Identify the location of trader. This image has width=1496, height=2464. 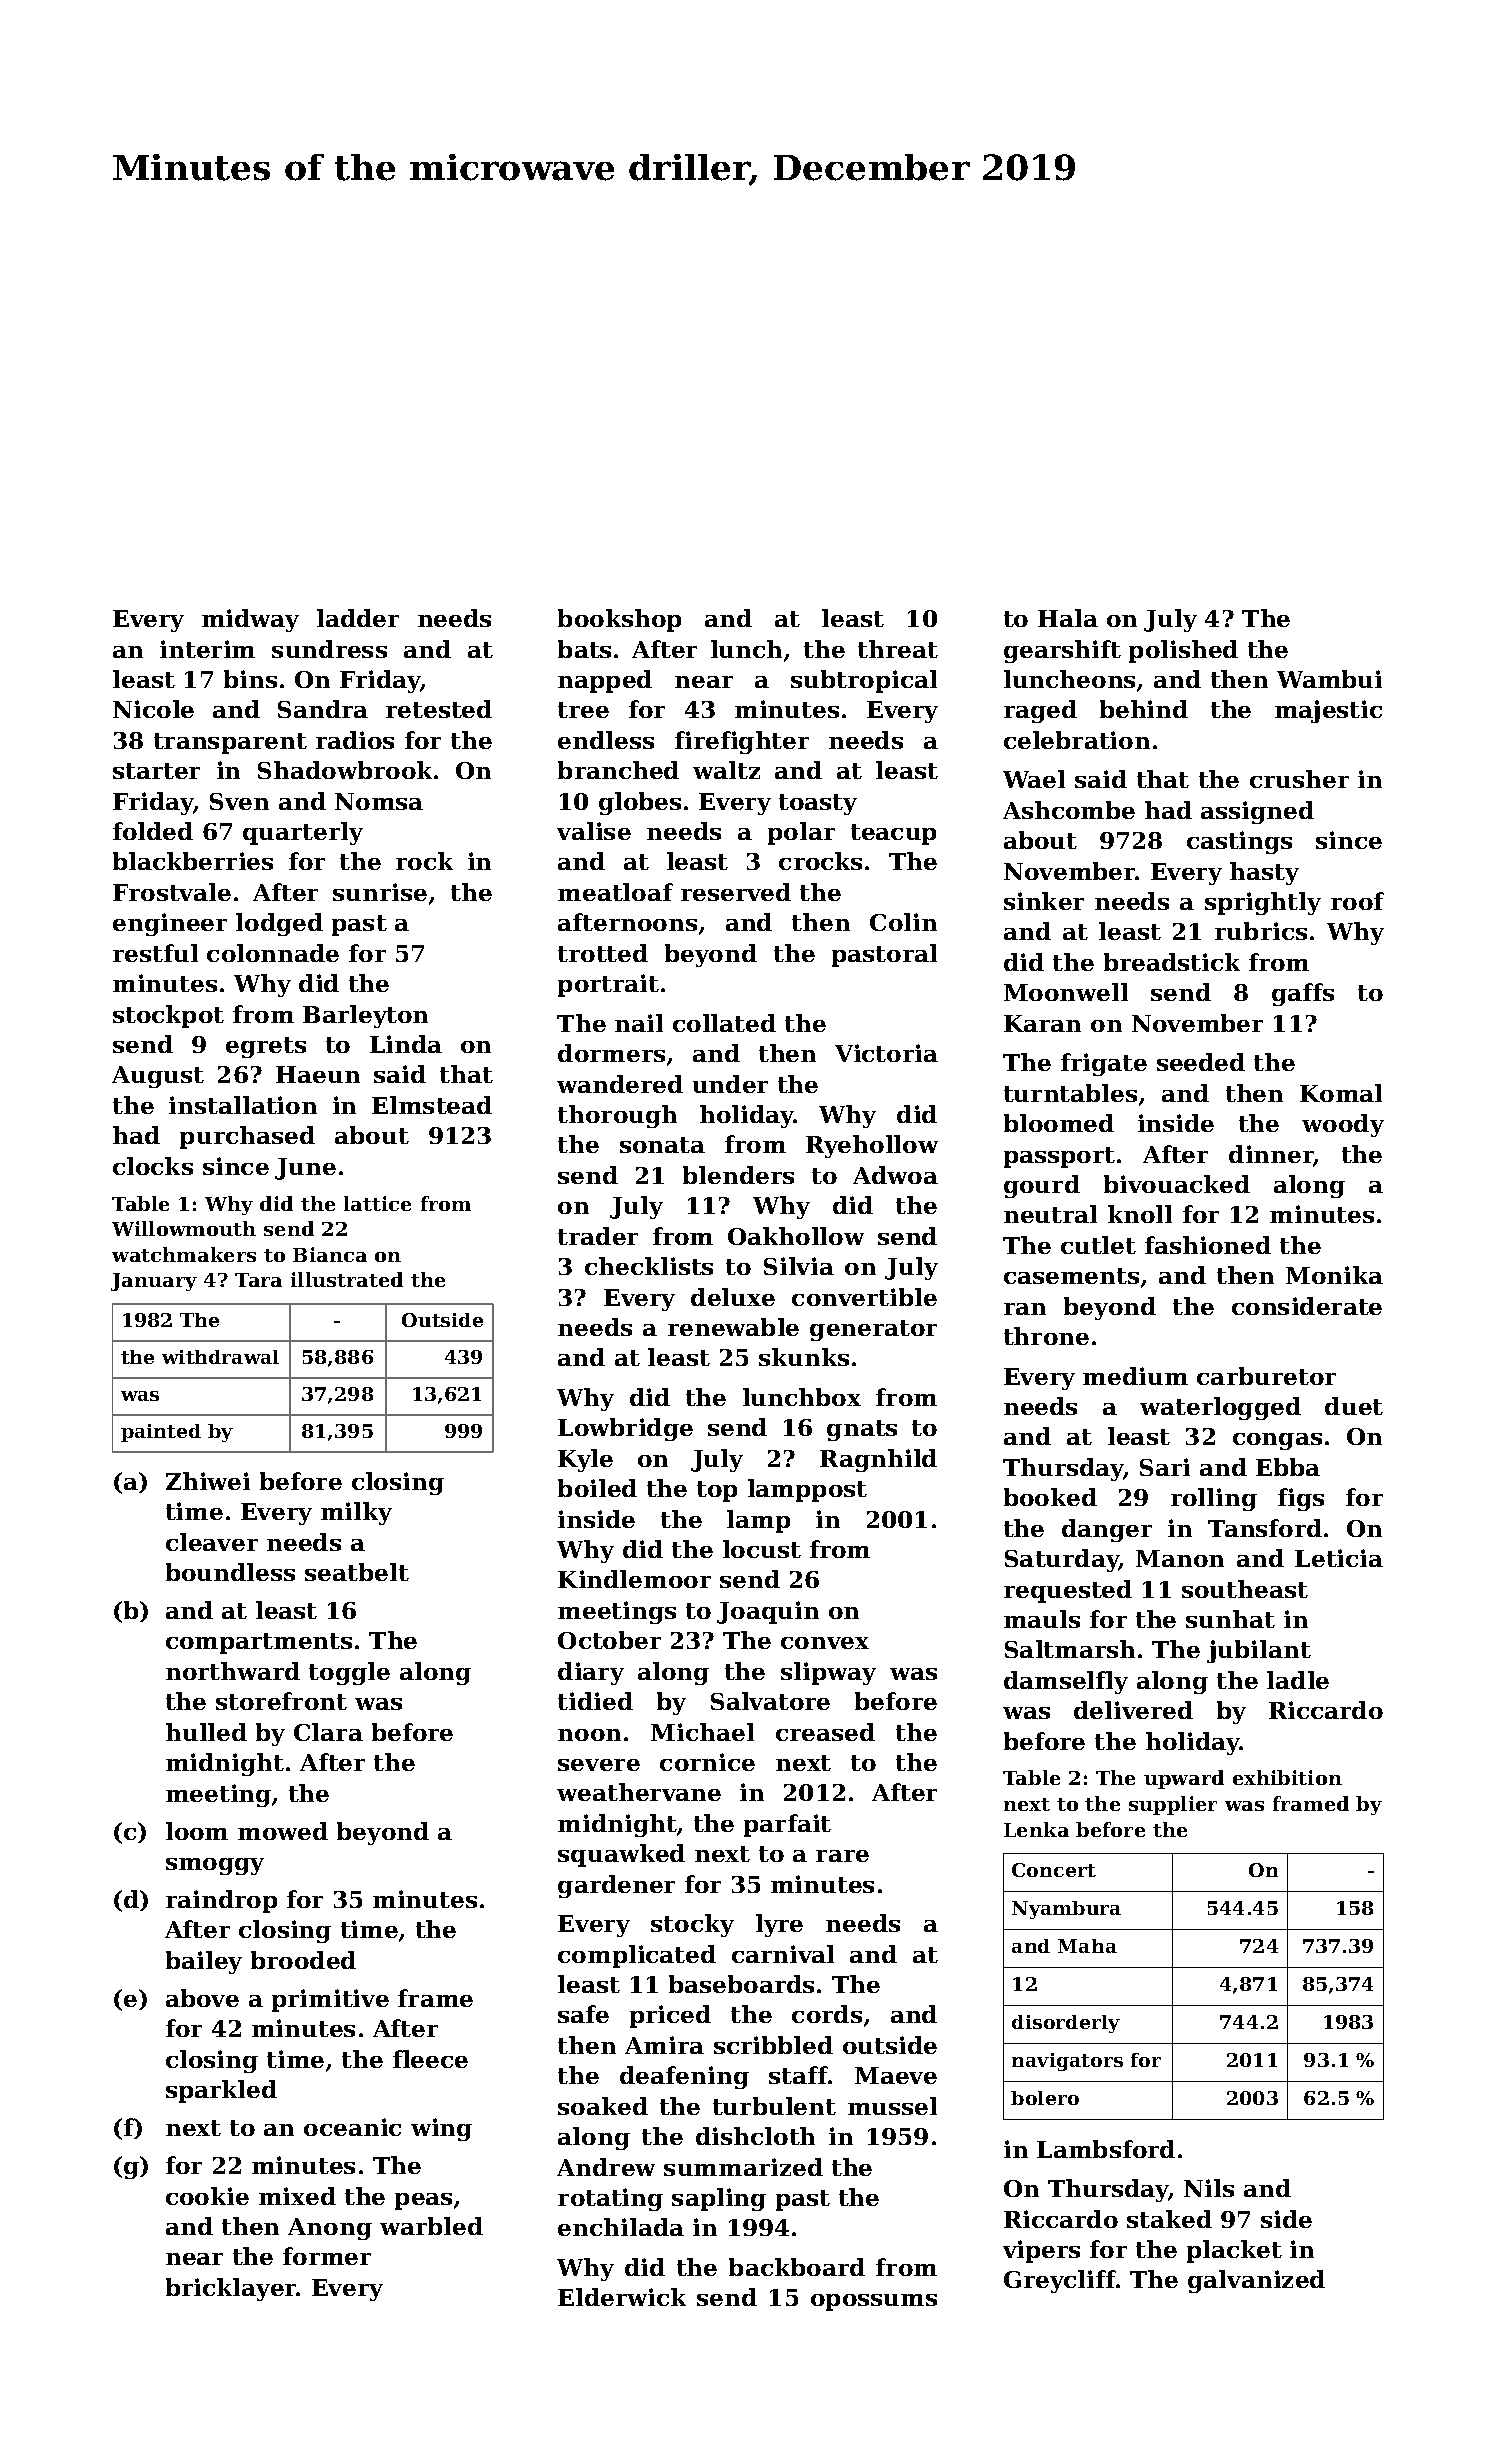
(598, 1236).
